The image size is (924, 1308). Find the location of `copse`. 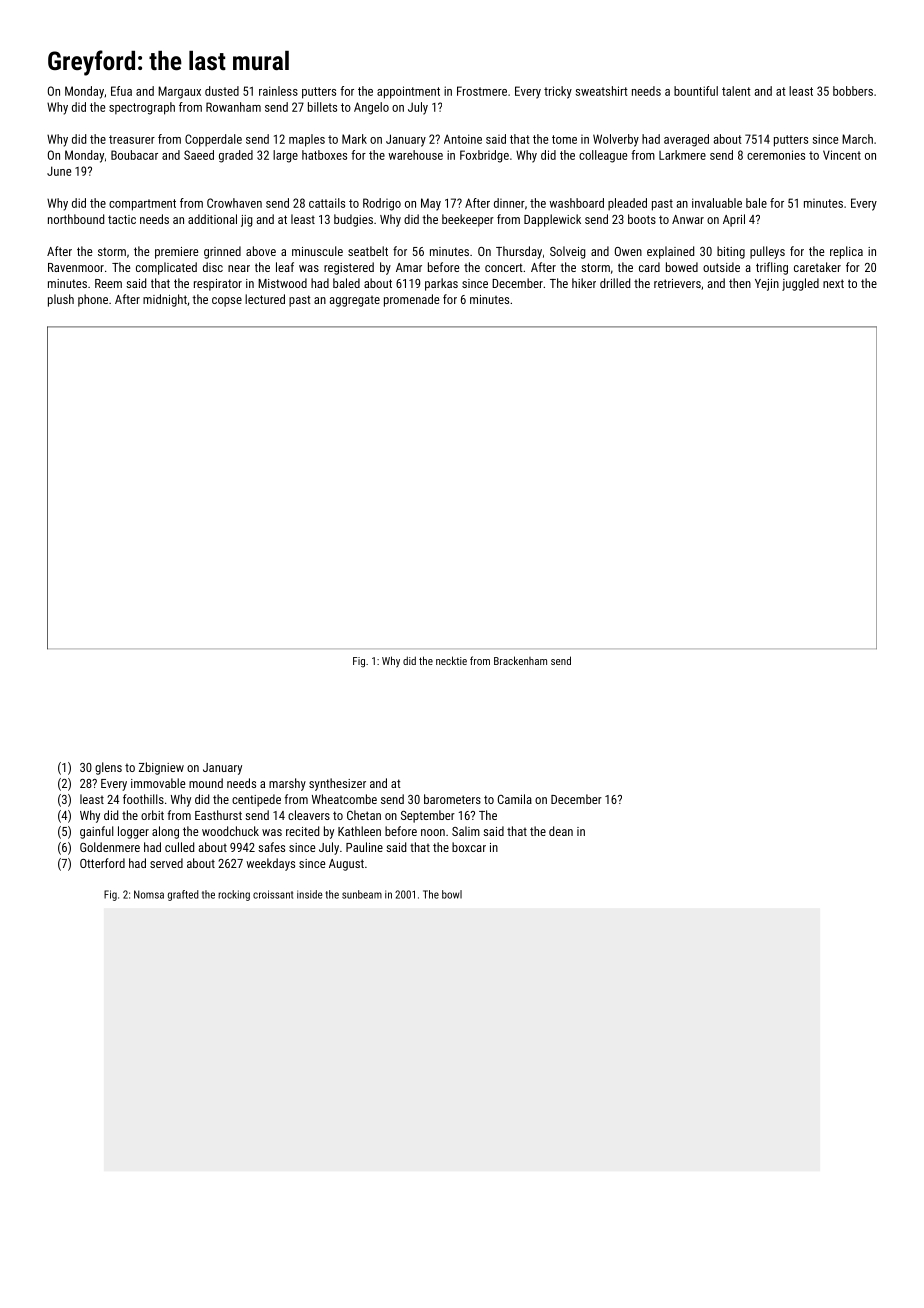

copse is located at coordinates (227, 302).
